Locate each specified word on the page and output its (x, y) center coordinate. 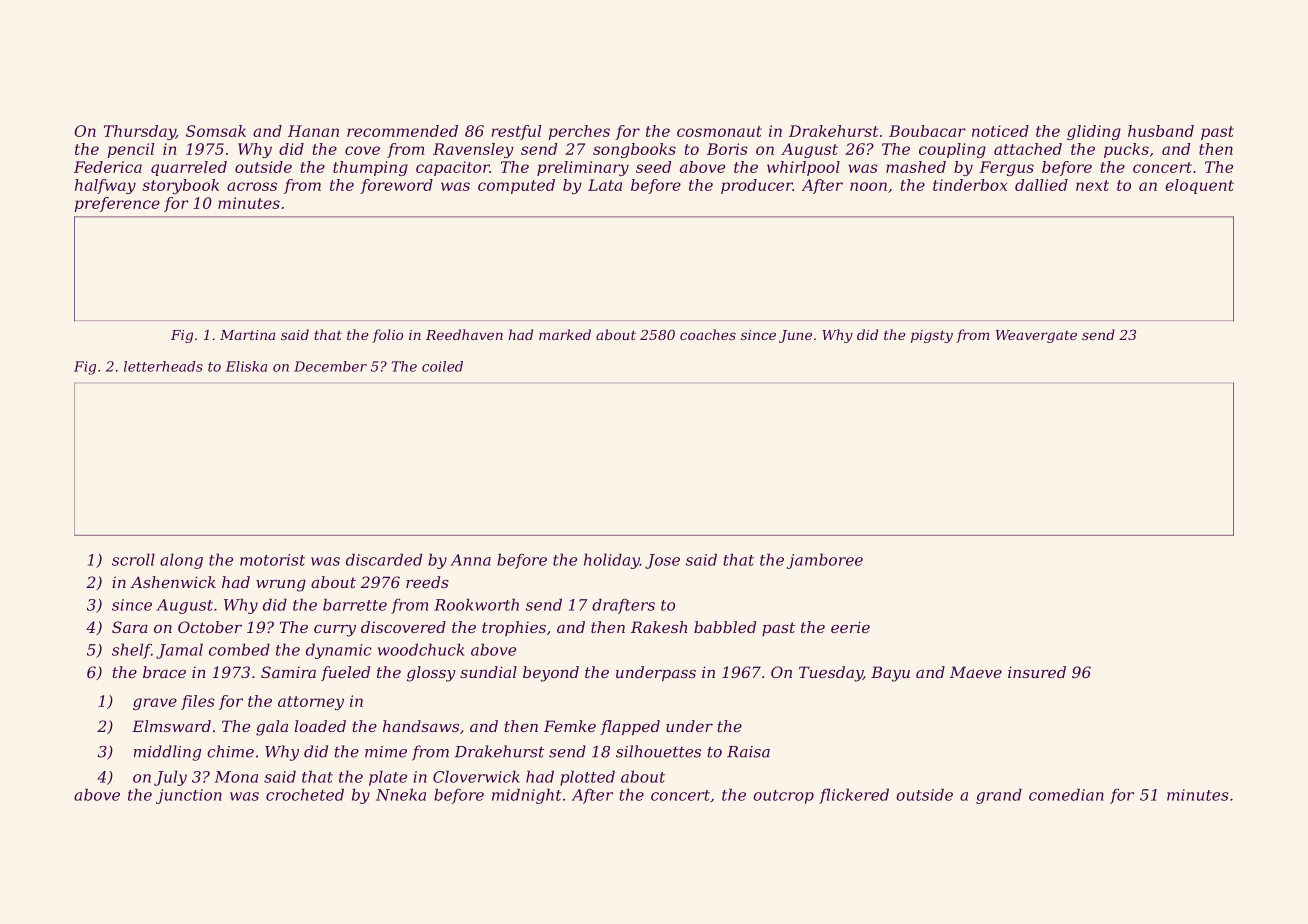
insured (1037, 672)
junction (189, 796)
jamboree (825, 561)
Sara (130, 627)
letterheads (163, 366)
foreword (396, 186)
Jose (662, 561)
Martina (247, 335)
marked (565, 334)
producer (757, 186)
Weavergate (1036, 336)
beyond (551, 674)
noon (868, 186)
